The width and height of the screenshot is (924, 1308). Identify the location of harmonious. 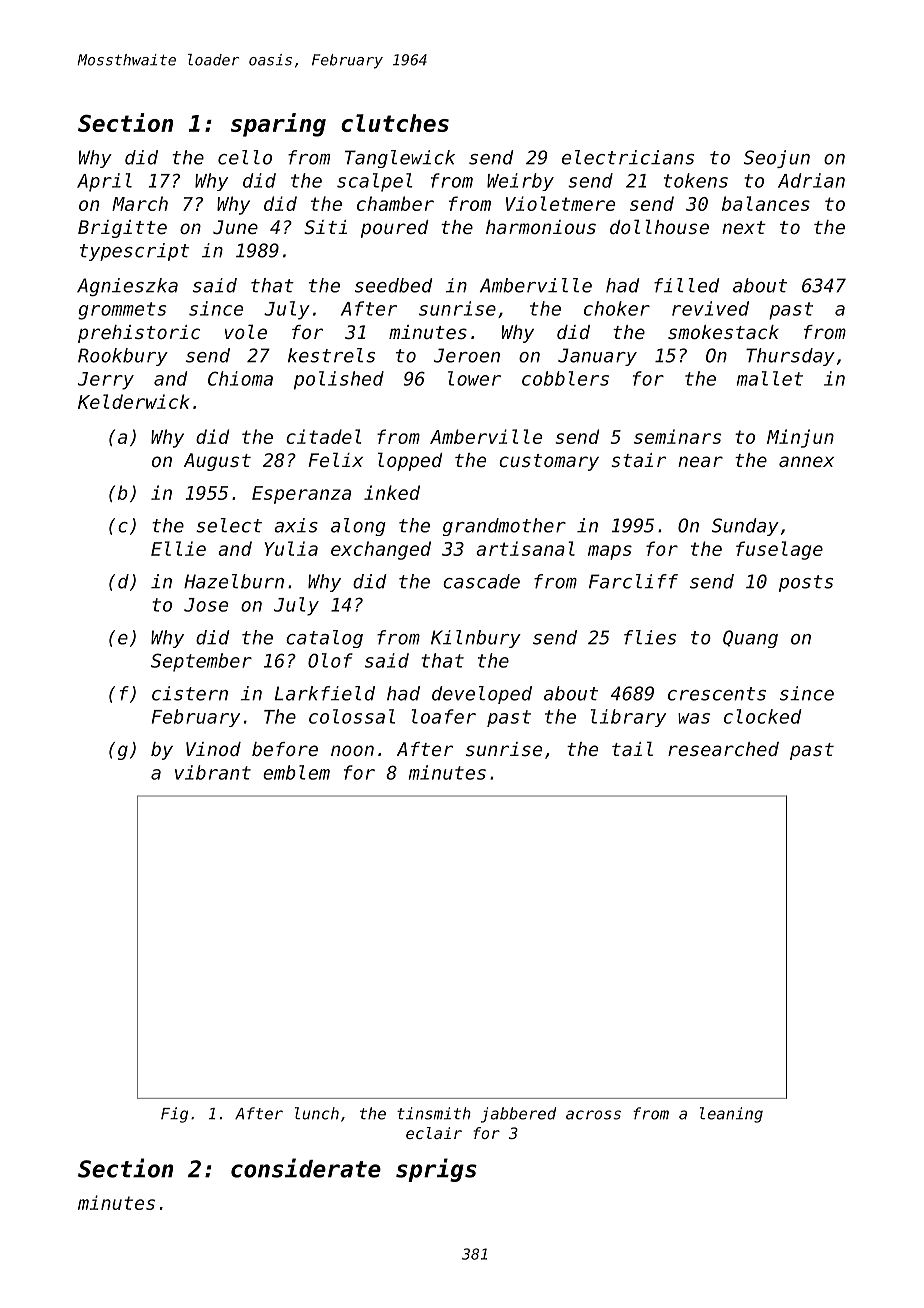
(541, 227).
